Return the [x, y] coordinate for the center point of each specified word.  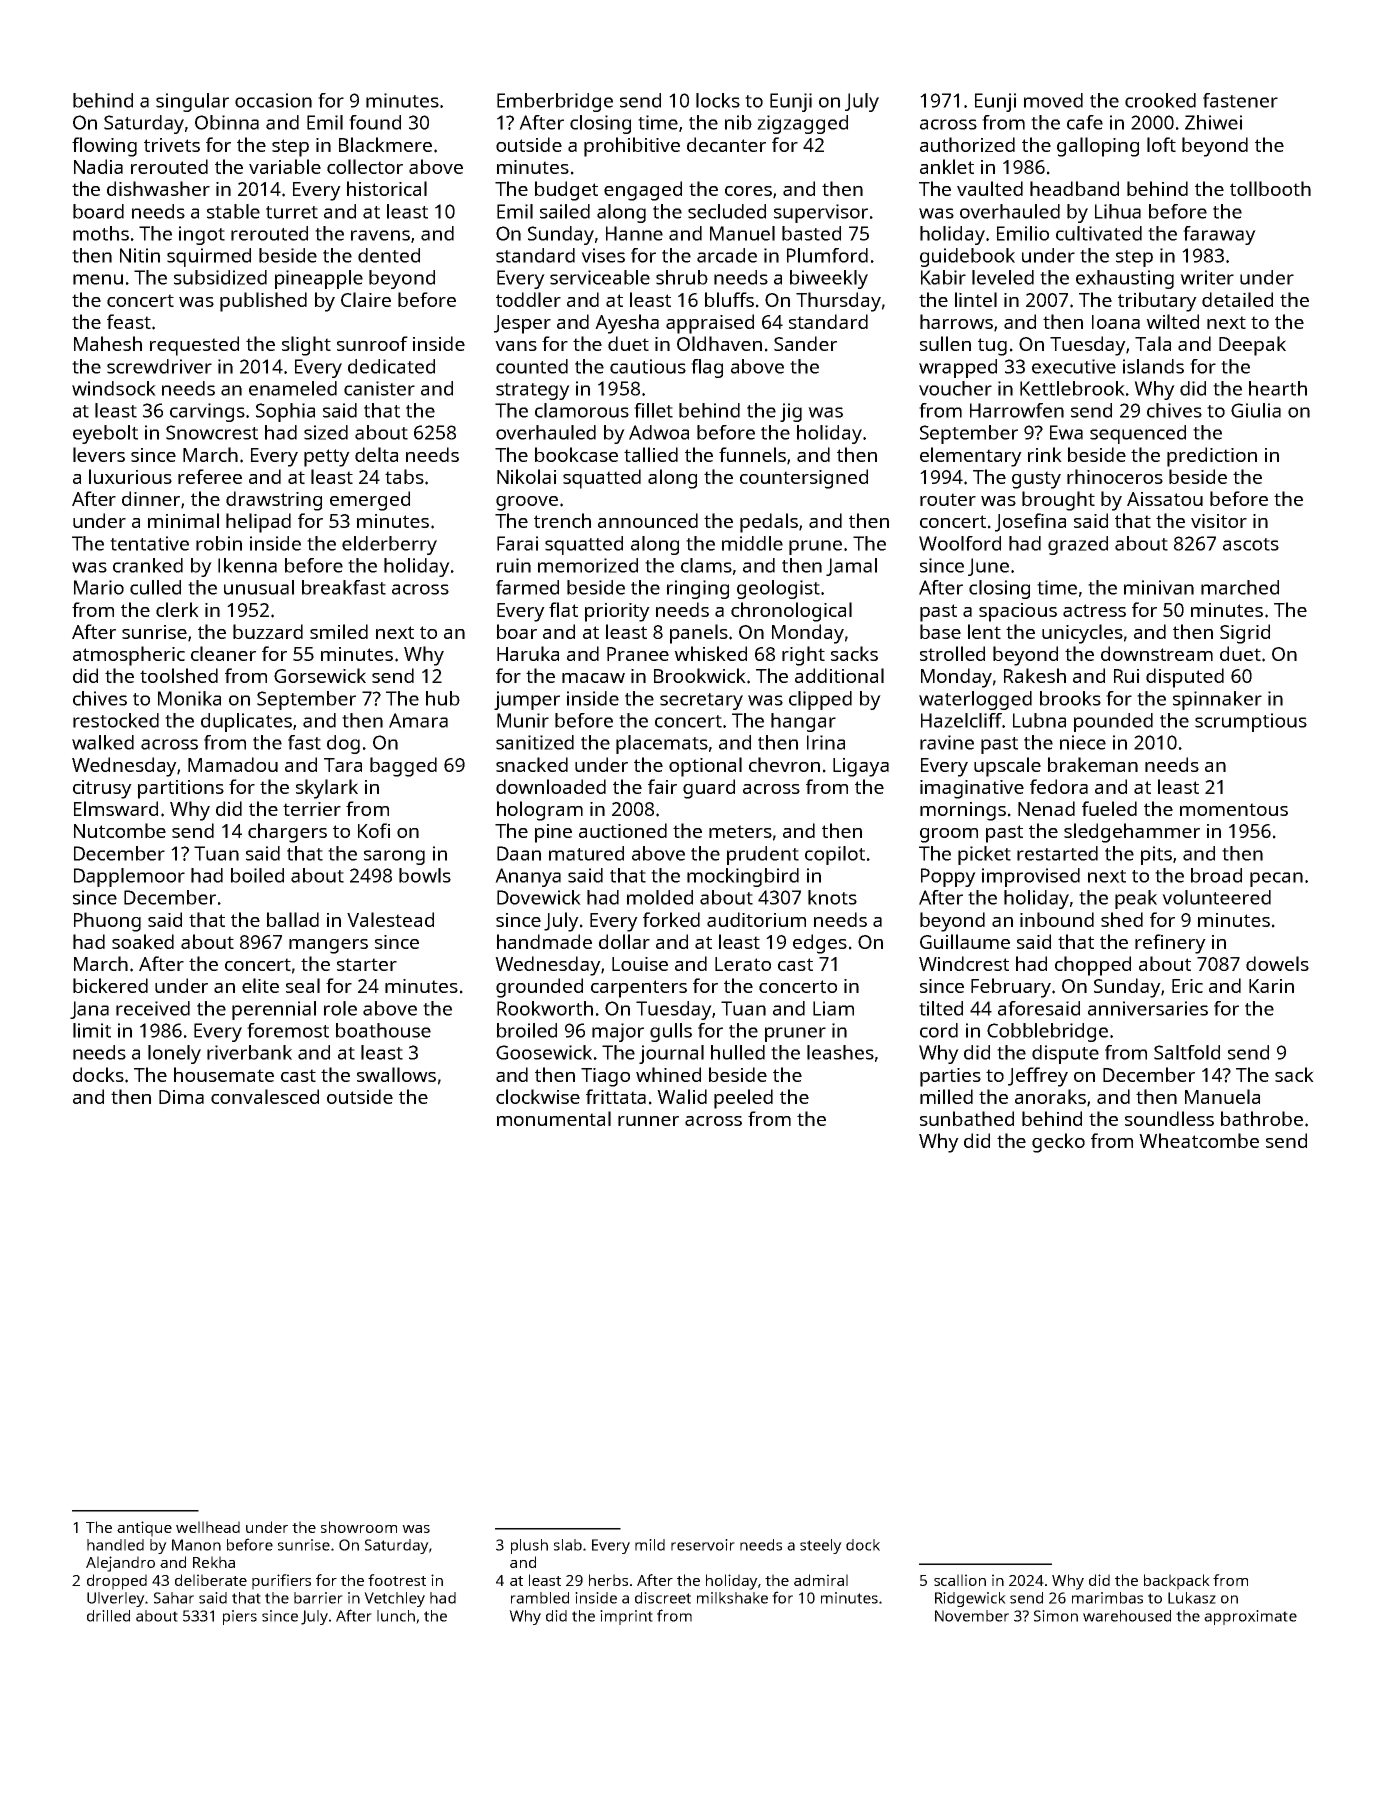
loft [1161, 144]
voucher [955, 388]
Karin [1271, 986]
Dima [181, 1097]
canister [379, 388]
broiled [527, 1030]
